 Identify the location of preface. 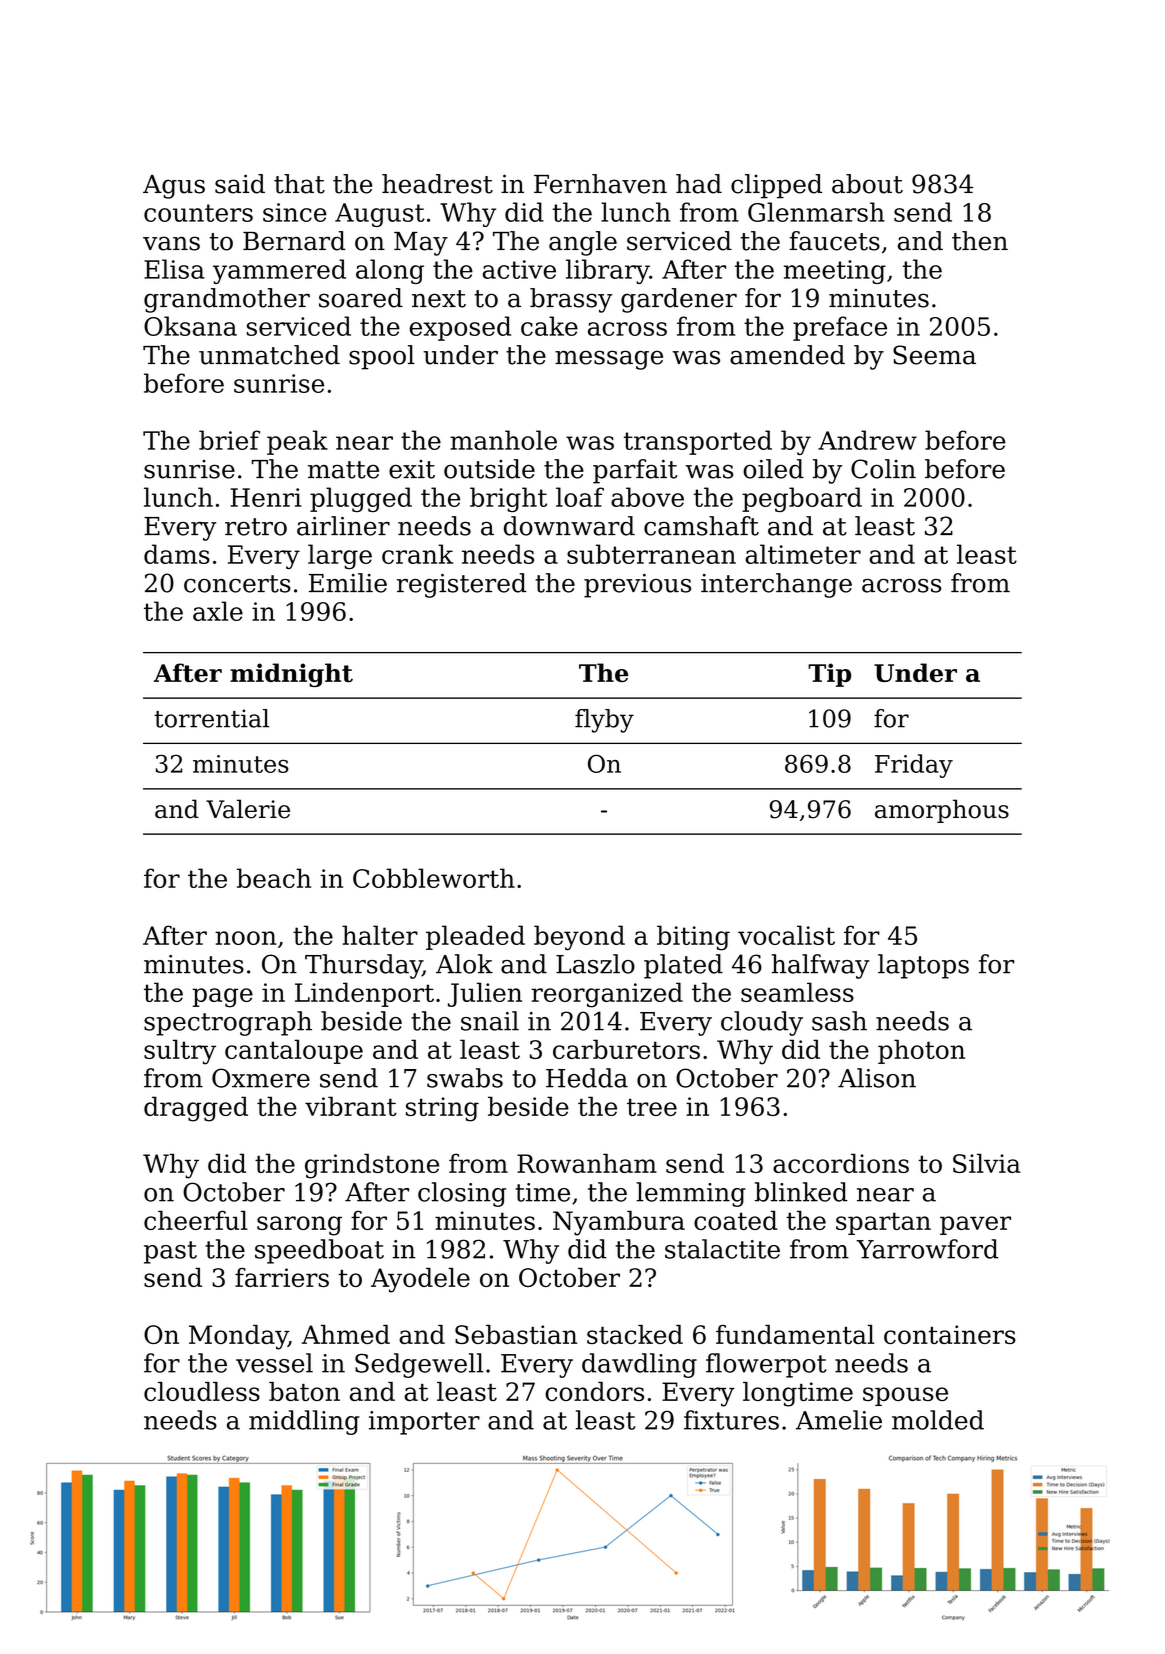
(840, 328).
